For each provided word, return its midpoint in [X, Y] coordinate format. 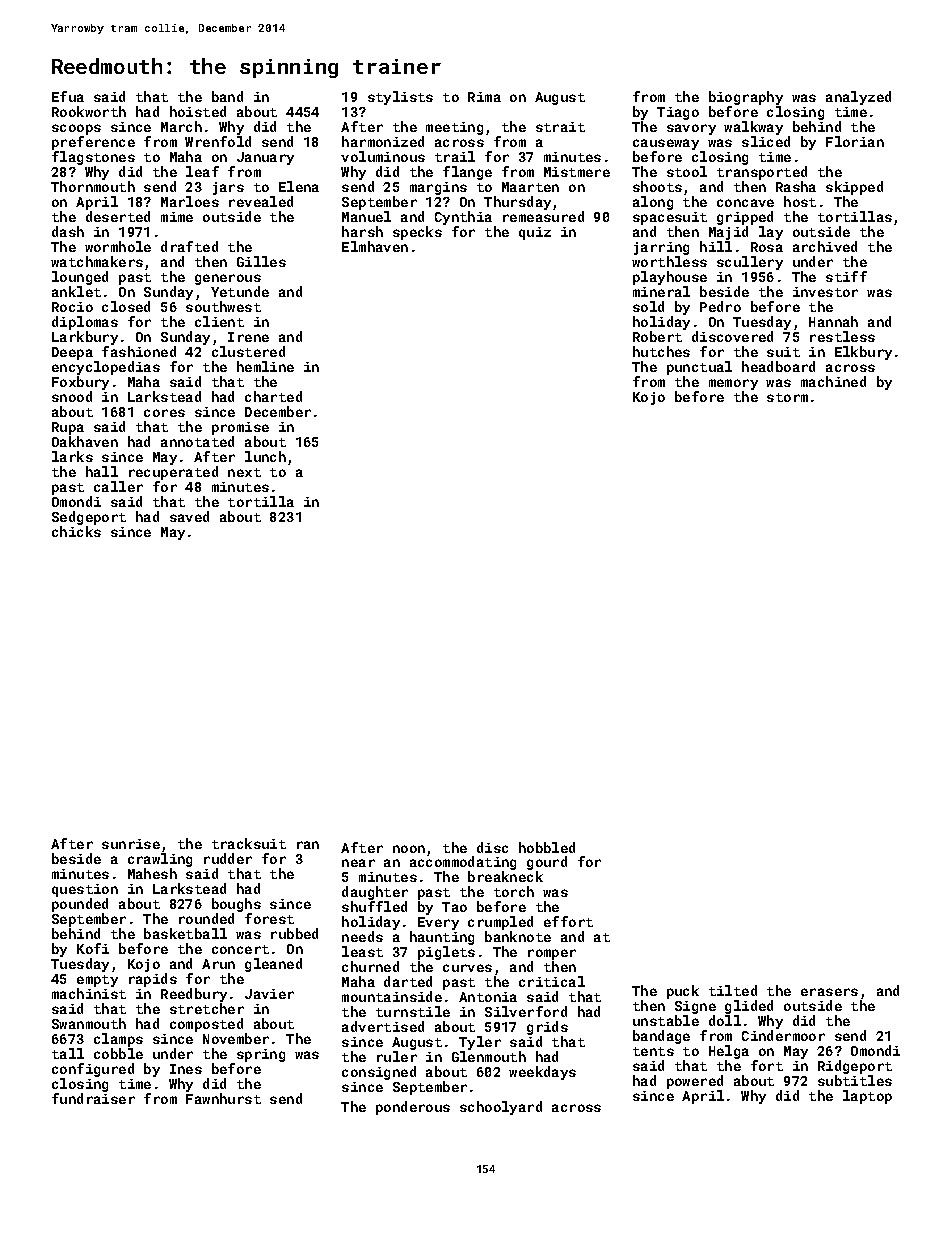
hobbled [547, 847]
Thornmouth [93, 186]
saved [189, 516]
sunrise [131, 844]
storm [787, 397]
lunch [265, 456]
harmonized [383, 141]
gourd [547, 863]
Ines [186, 1069]
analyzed [858, 98]
